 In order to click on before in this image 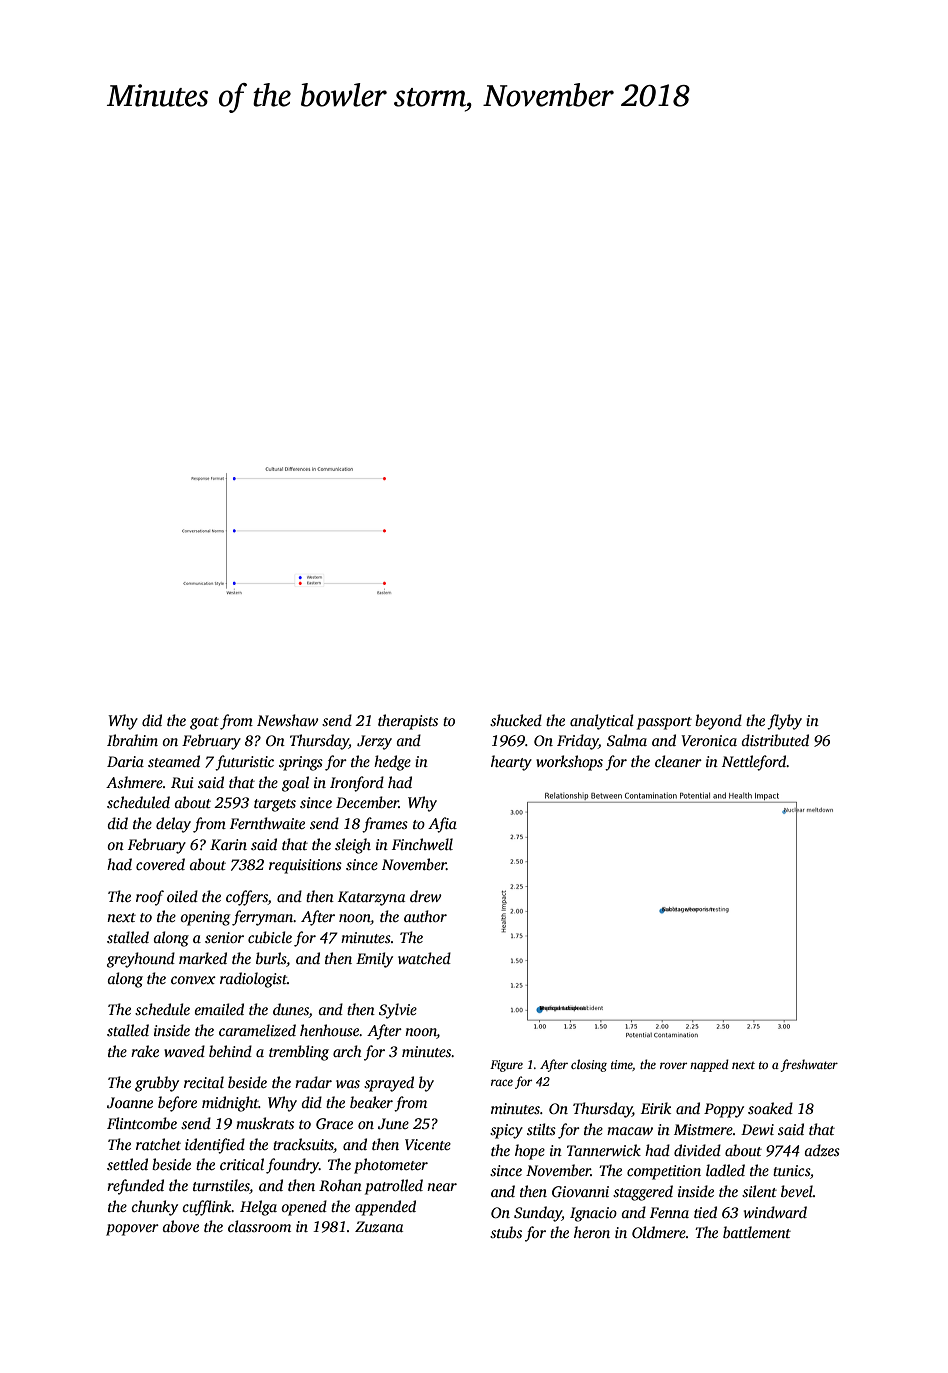, I will do `click(177, 1104)`.
